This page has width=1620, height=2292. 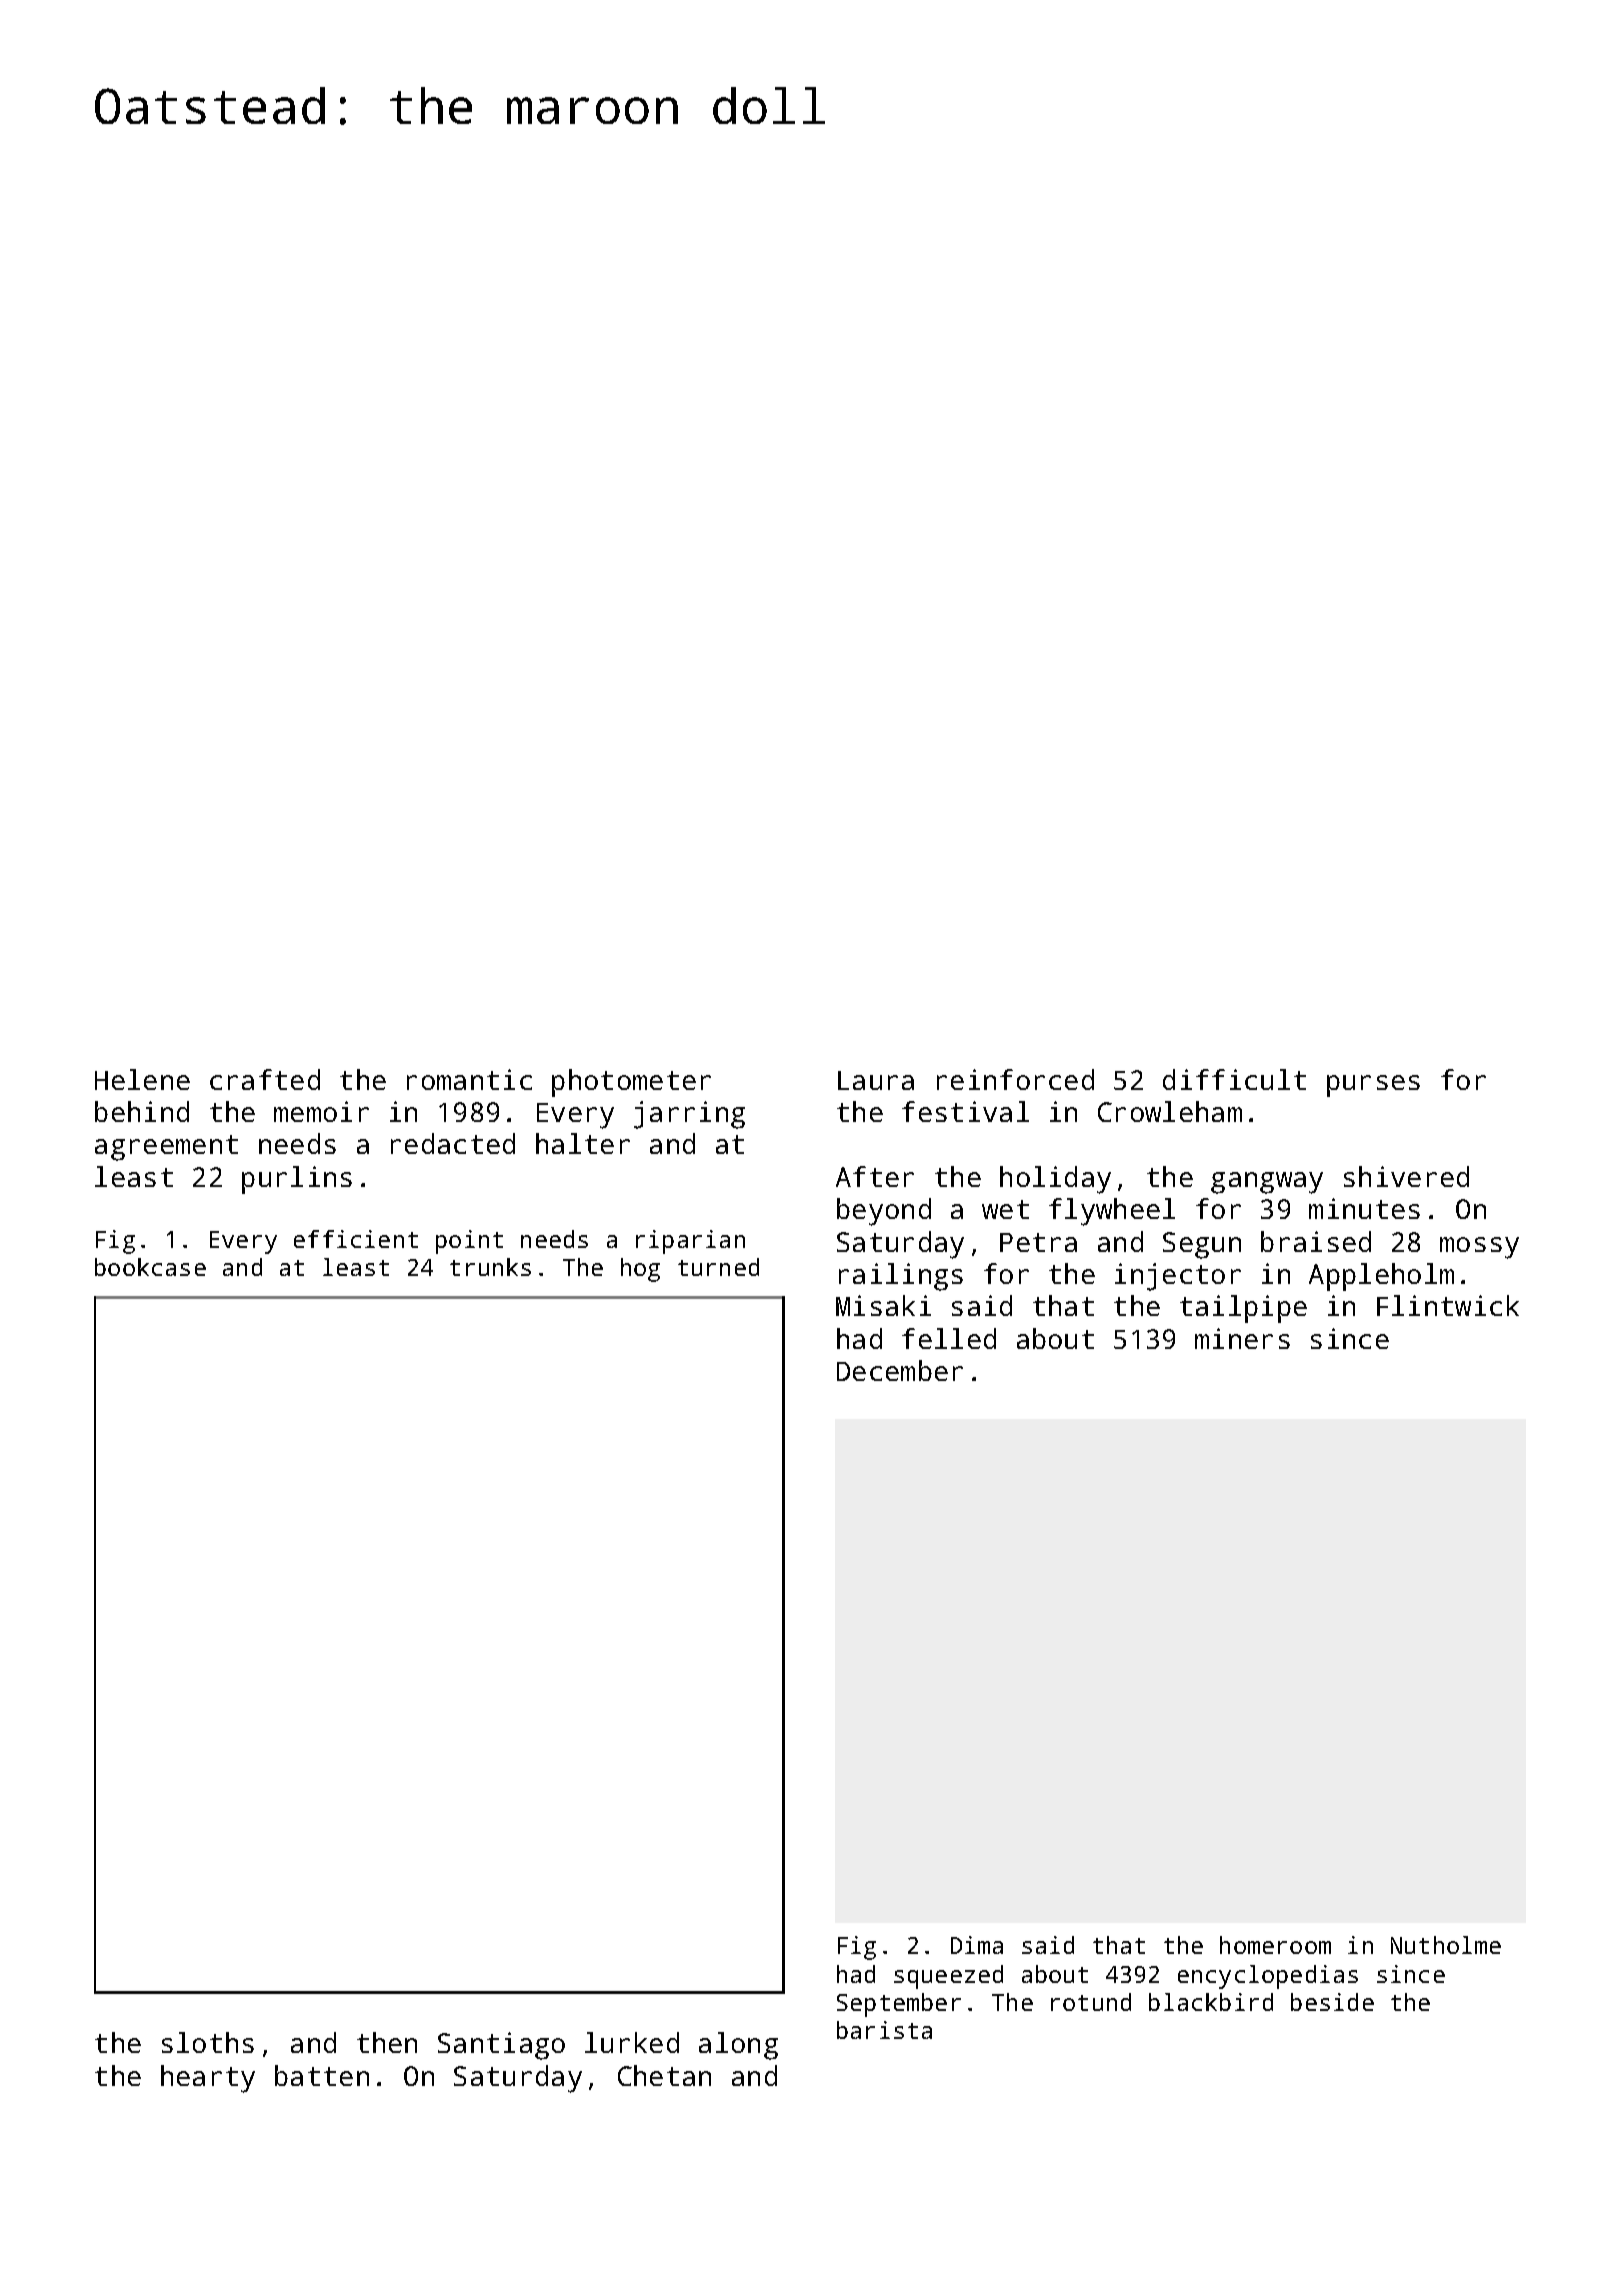 What do you see at coordinates (1448, 1305) in the page?
I see `Flintwick` at bounding box center [1448, 1305].
